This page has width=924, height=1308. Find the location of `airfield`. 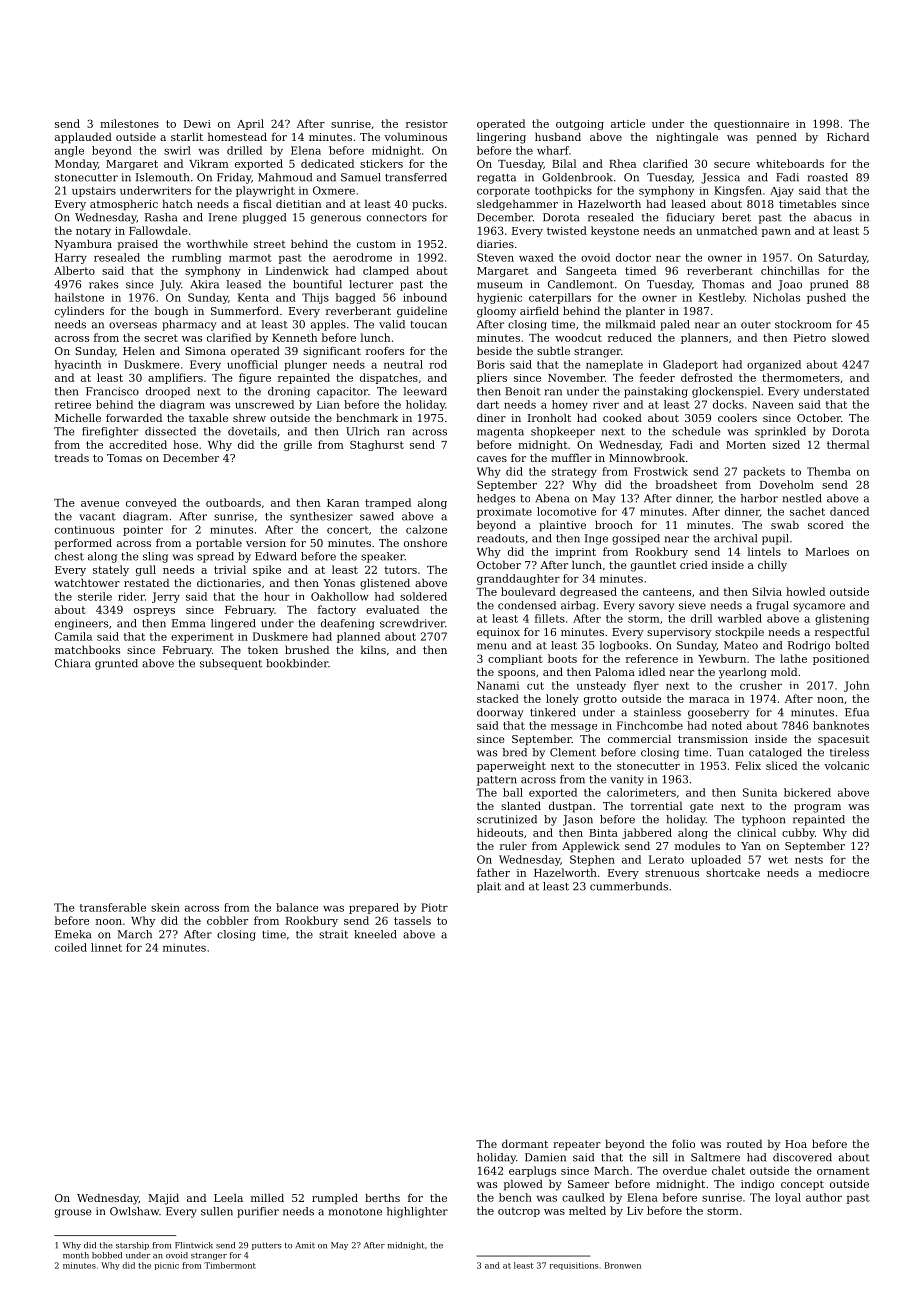

airfield is located at coordinates (539, 310).
